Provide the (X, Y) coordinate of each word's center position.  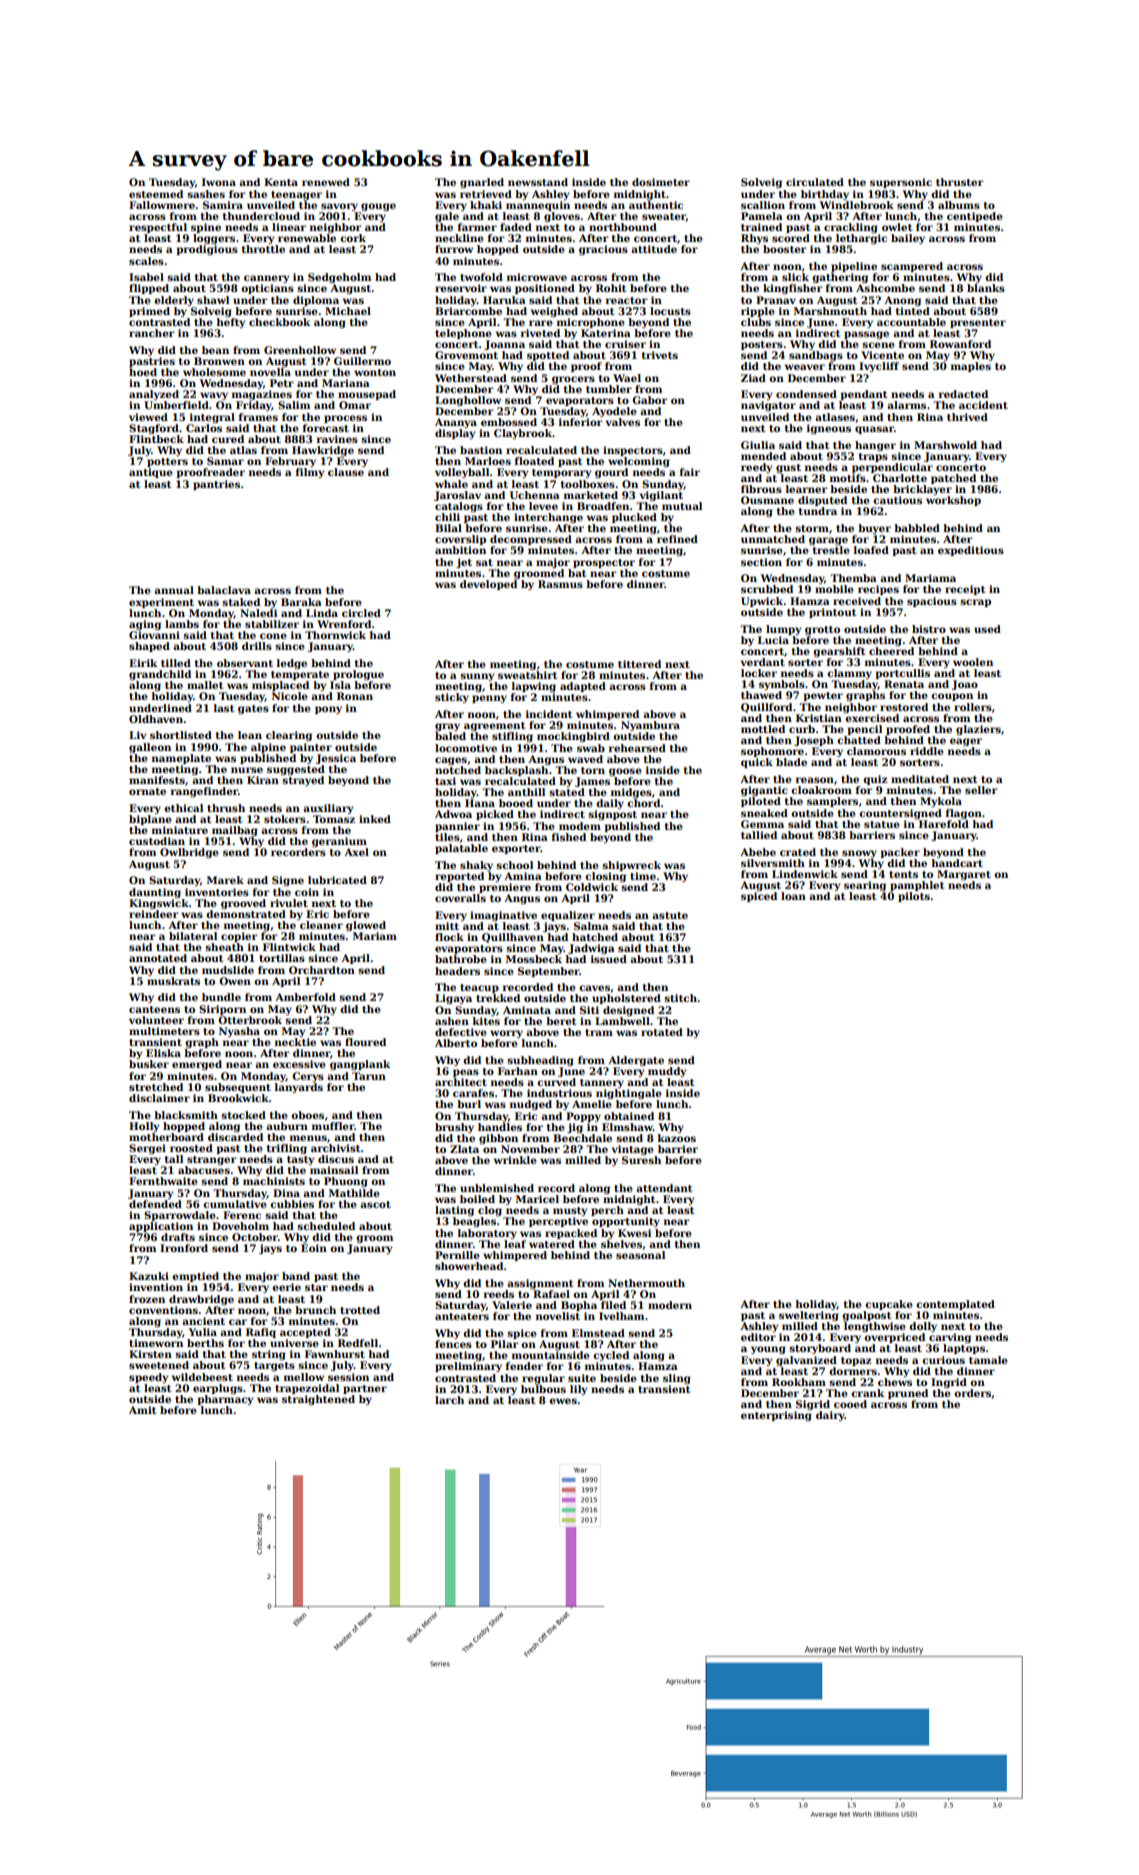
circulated (815, 182)
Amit (142, 1410)
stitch (680, 998)
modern (670, 1305)
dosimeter (661, 182)
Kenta (281, 182)
